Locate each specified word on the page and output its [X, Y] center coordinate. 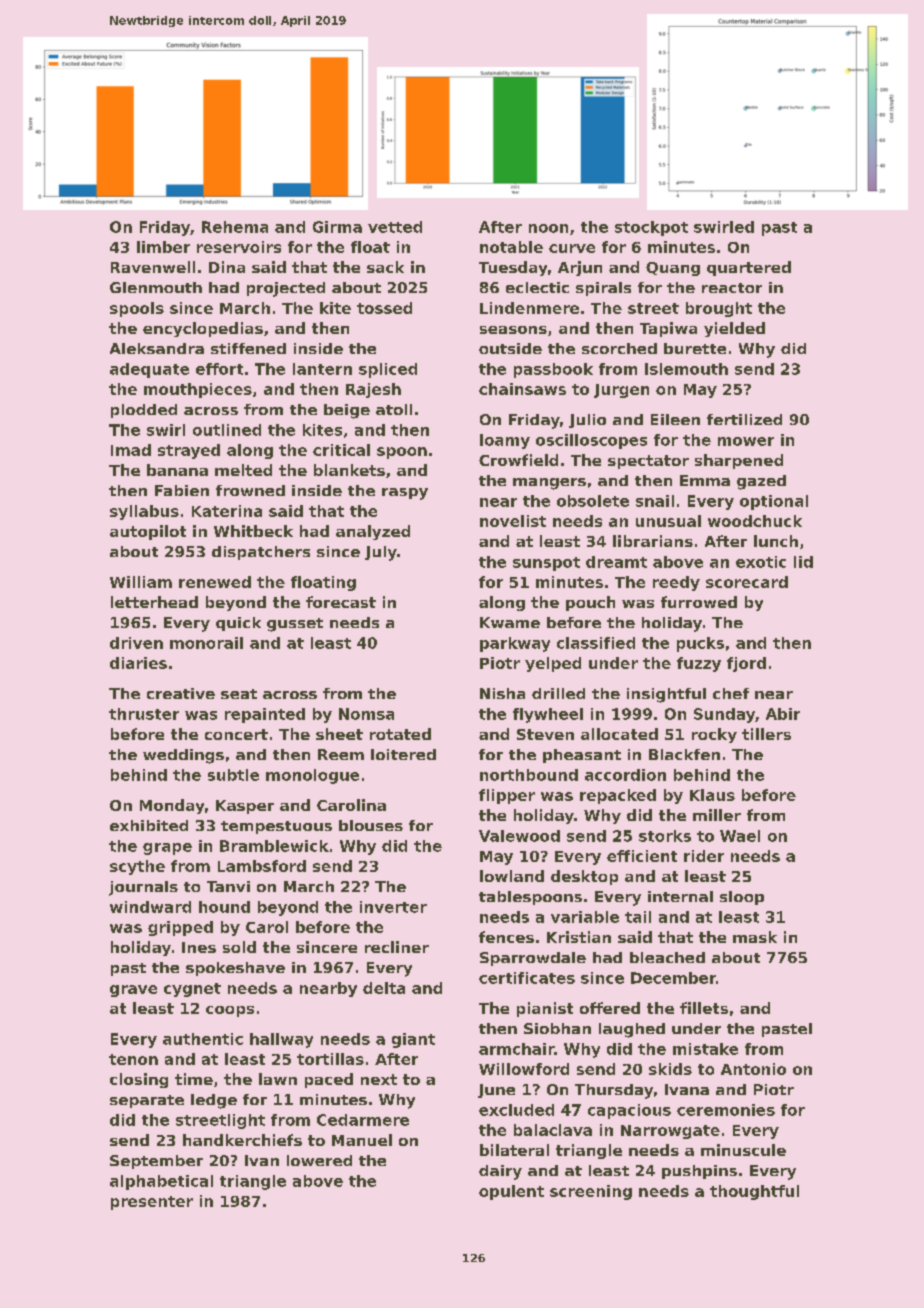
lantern [322, 369]
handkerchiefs [242, 1140]
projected [286, 289]
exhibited [149, 825]
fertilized [744, 419]
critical [341, 450]
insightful [666, 695]
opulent [511, 1192]
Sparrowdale [533, 959]
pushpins [699, 1172]
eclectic [537, 287]
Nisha [502, 693]
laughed [632, 1030]
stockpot [651, 228]
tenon [133, 1059]
